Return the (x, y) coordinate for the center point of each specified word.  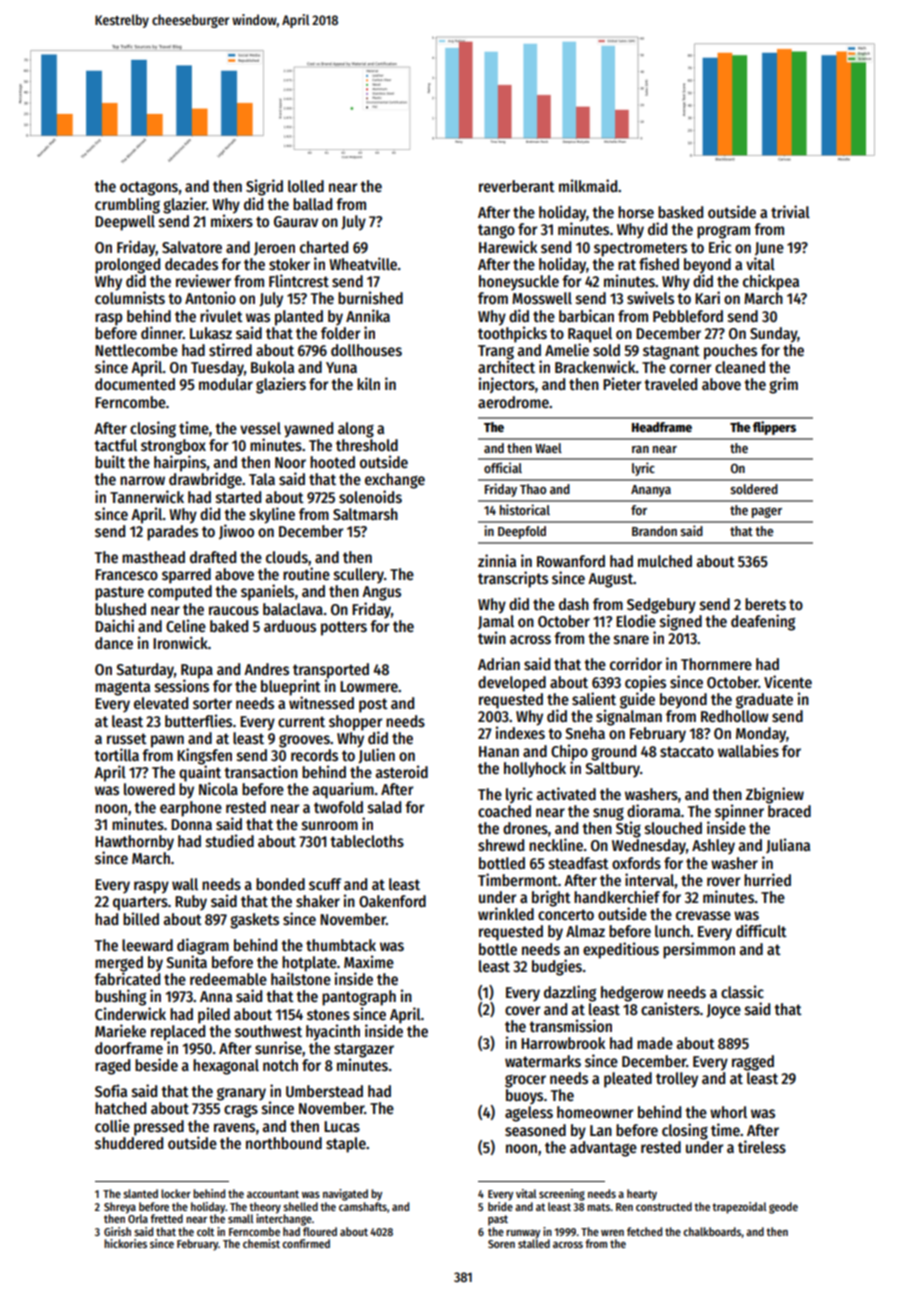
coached (504, 811)
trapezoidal (739, 1208)
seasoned (535, 1130)
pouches (730, 352)
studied (230, 841)
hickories (125, 1243)
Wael (548, 448)
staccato (687, 751)
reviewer (203, 281)
